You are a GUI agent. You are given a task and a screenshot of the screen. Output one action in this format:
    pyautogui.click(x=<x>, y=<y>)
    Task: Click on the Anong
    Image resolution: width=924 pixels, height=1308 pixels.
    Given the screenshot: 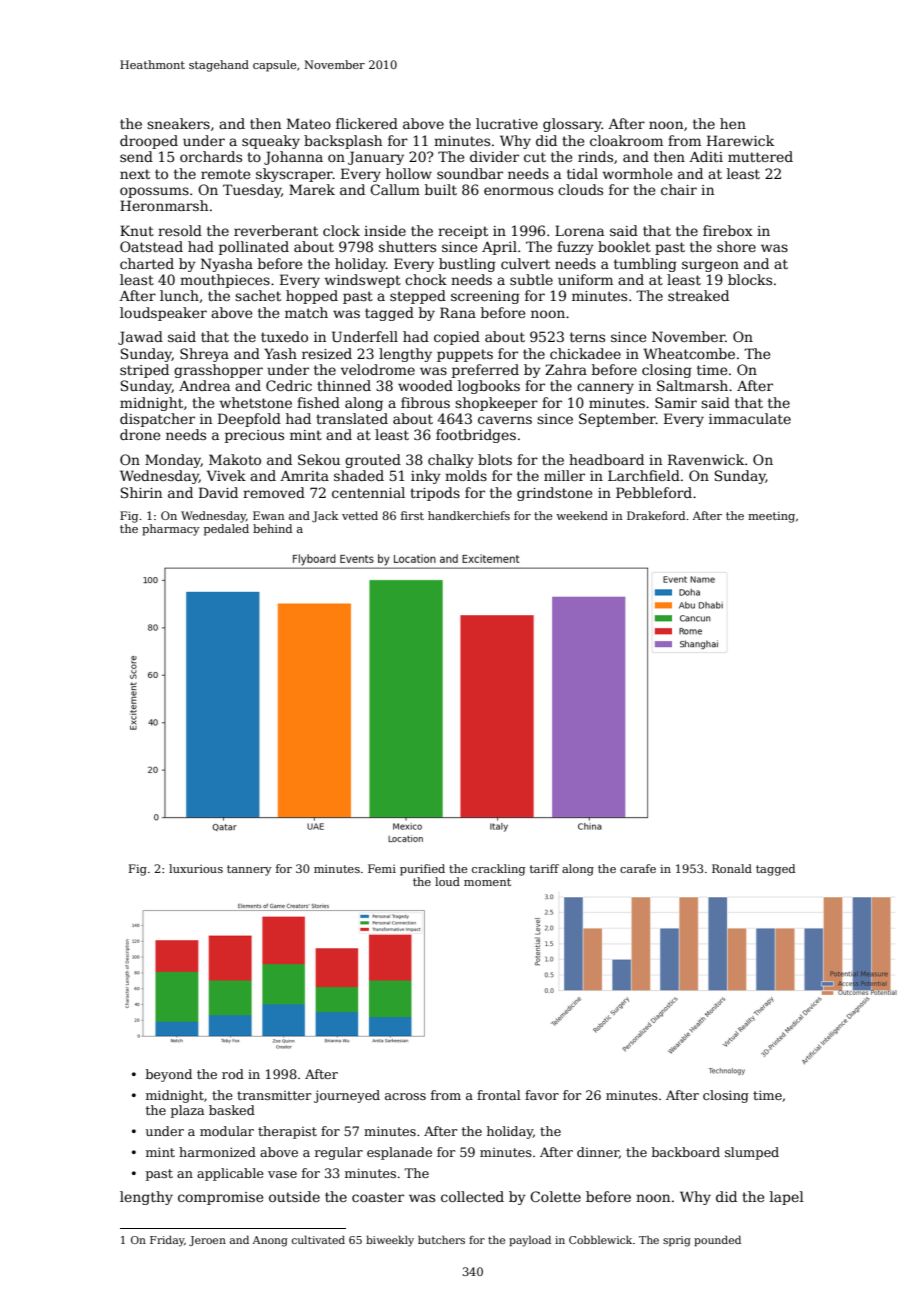 What is the action you would take?
    pyautogui.click(x=270, y=1241)
